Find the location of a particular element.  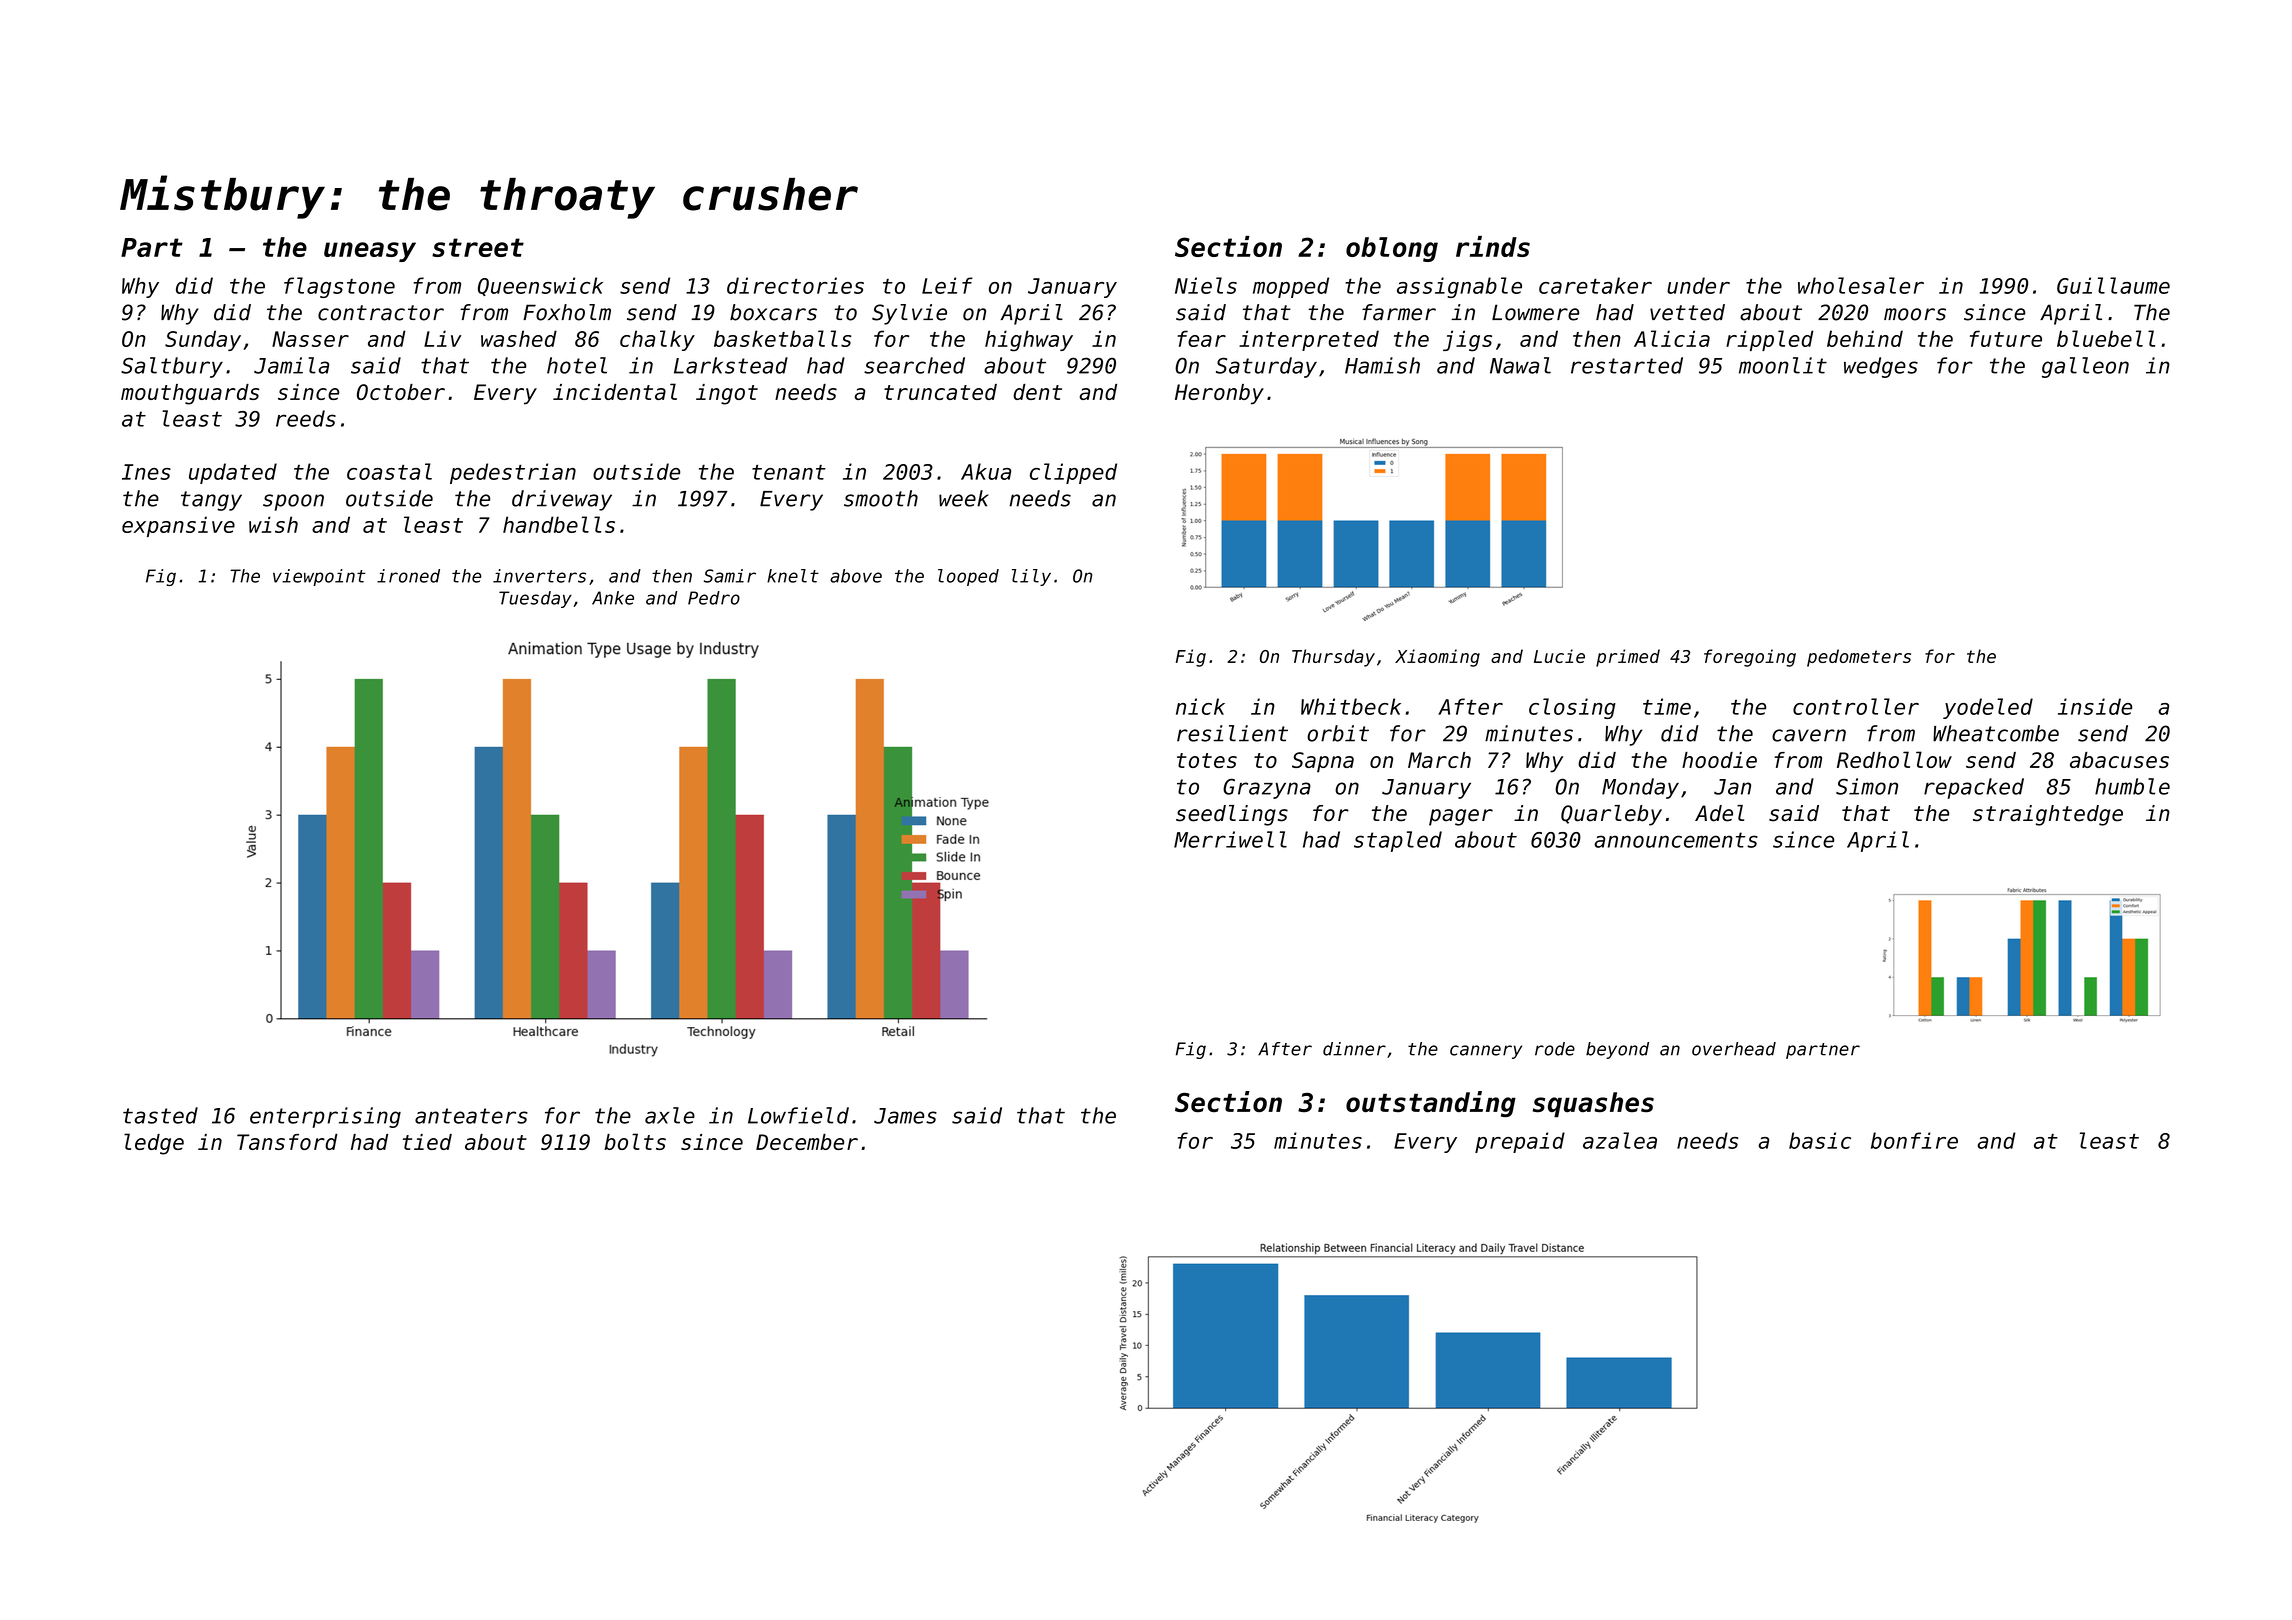

bonfire is located at coordinates (1914, 1140).
